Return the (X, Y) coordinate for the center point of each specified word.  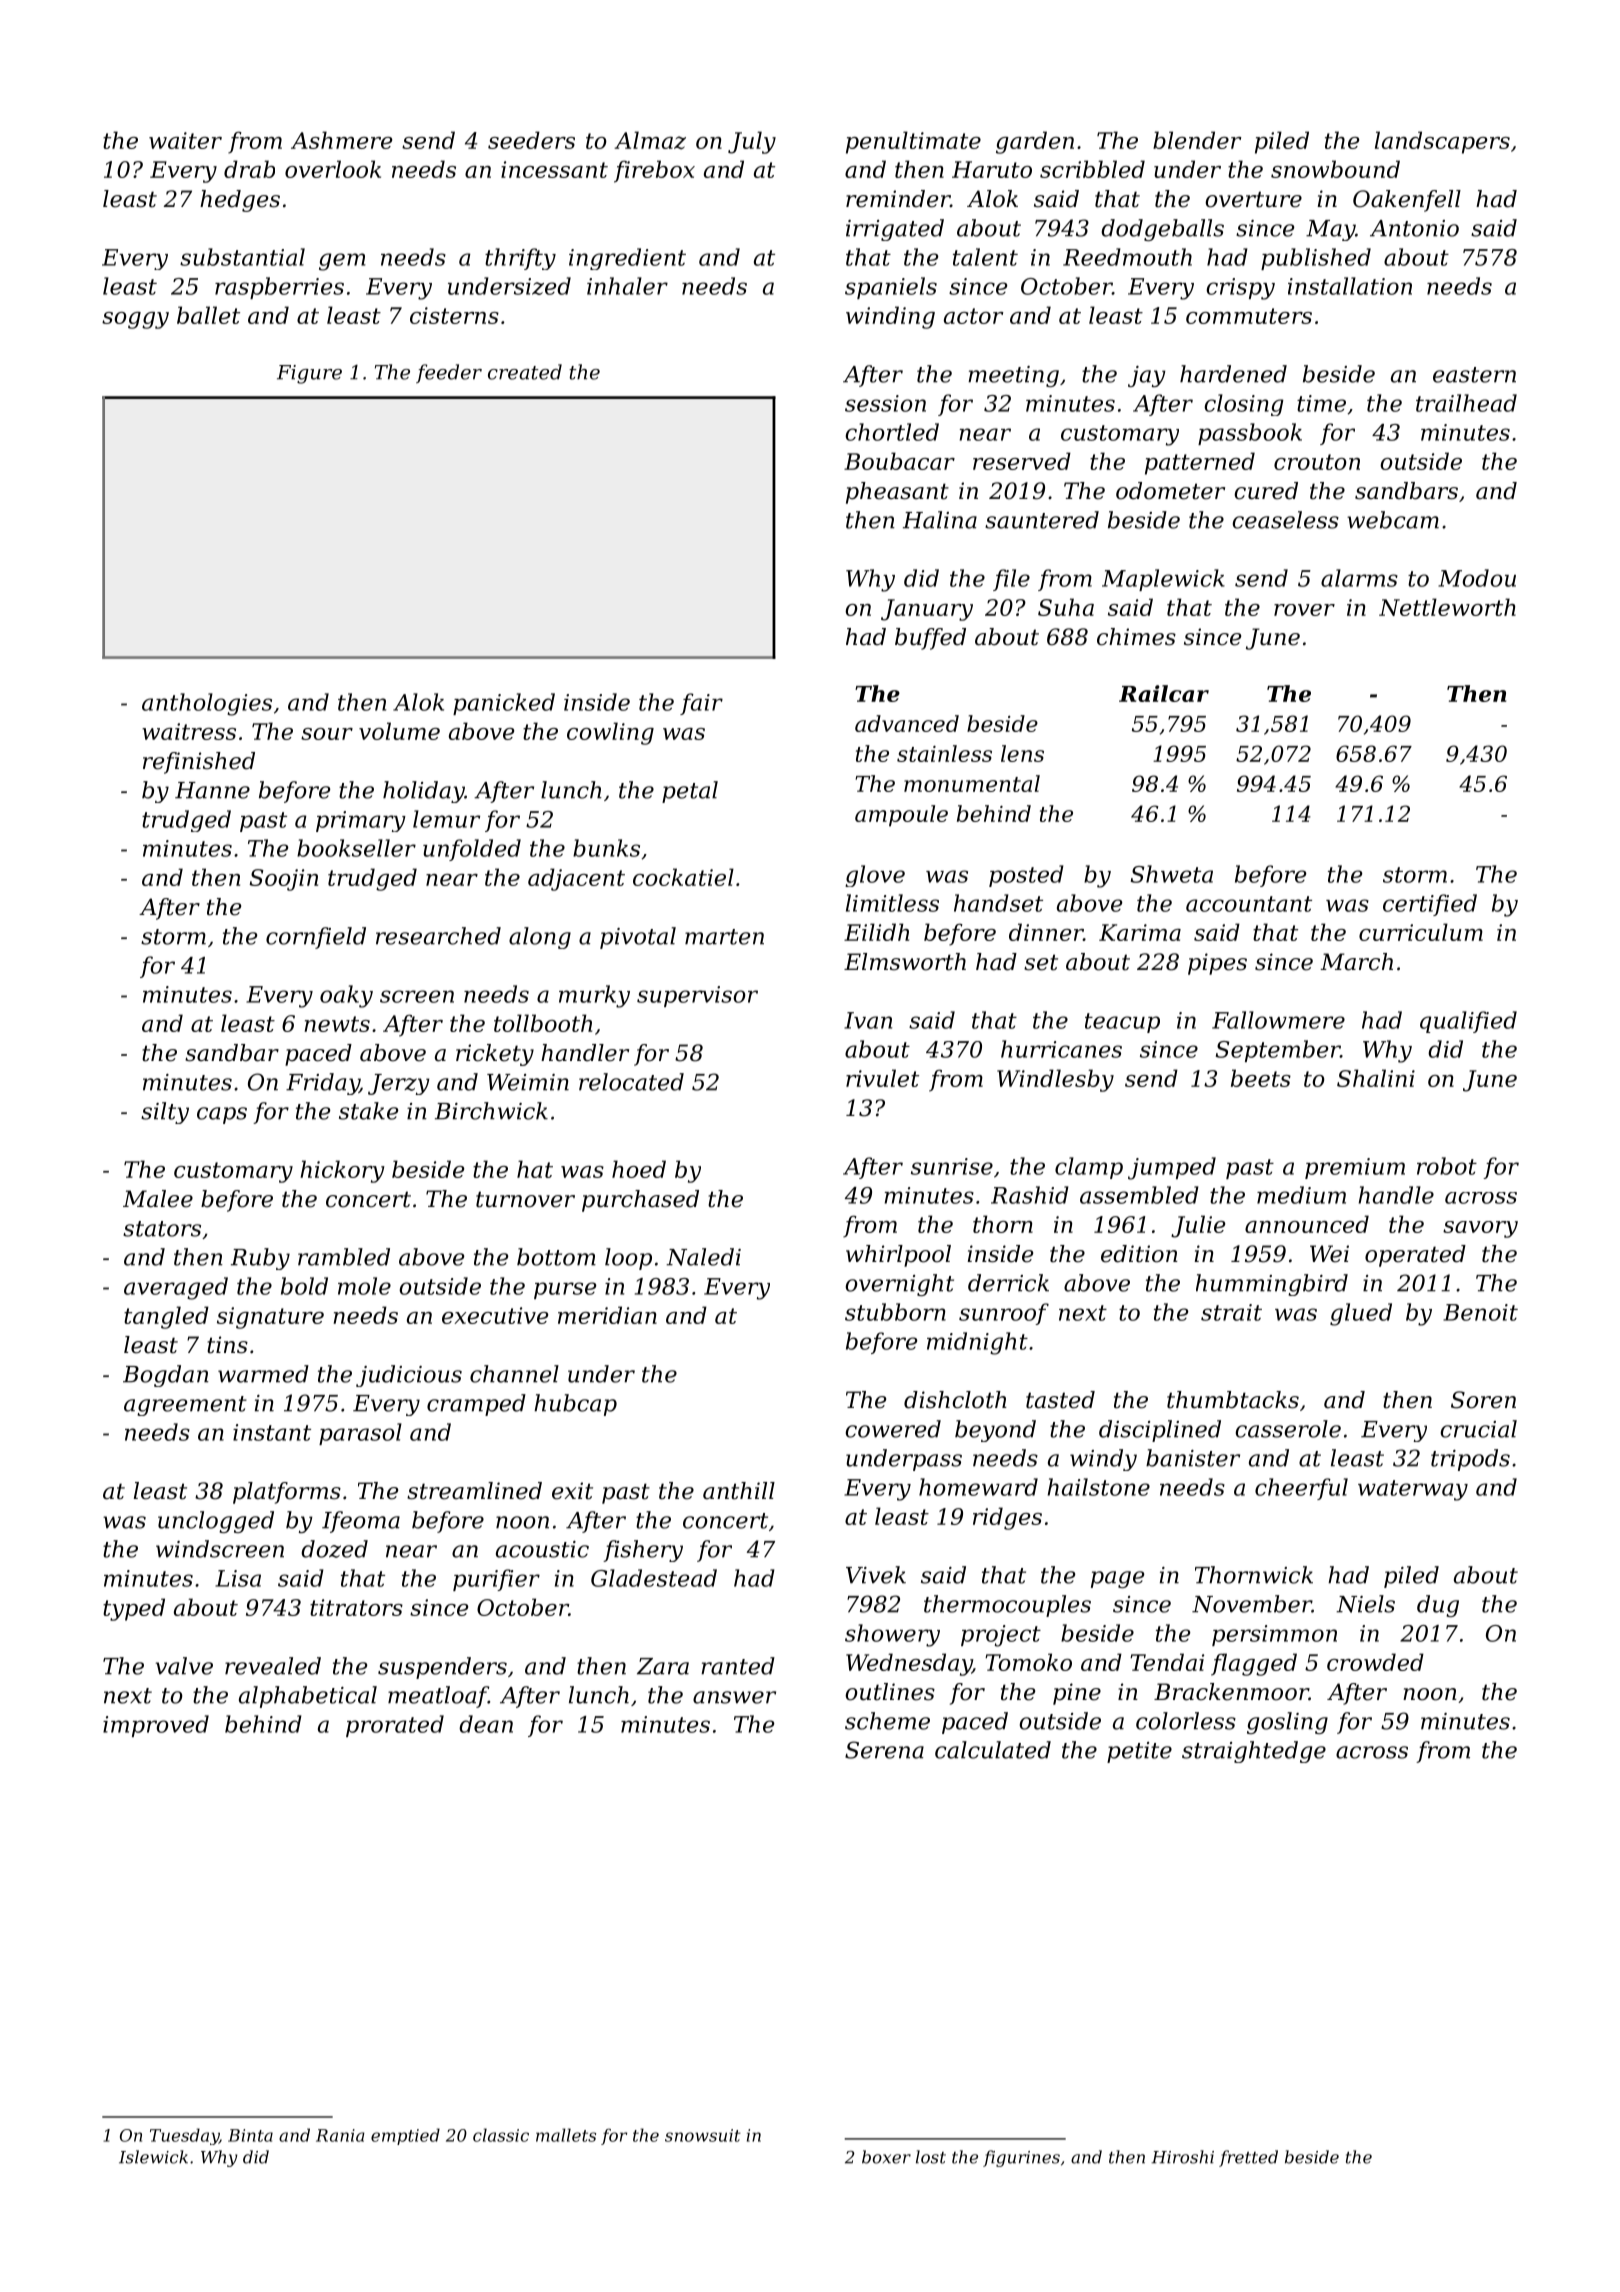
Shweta (1172, 874)
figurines (1021, 2158)
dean (486, 1724)
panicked (504, 704)
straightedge (1254, 1752)
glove (875, 876)
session (885, 403)
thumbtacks (1233, 1400)
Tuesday (184, 2136)
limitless (892, 903)
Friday (322, 1084)
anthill (739, 1491)
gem (342, 262)
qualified (1468, 1022)
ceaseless (1286, 520)
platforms (287, 1493)
